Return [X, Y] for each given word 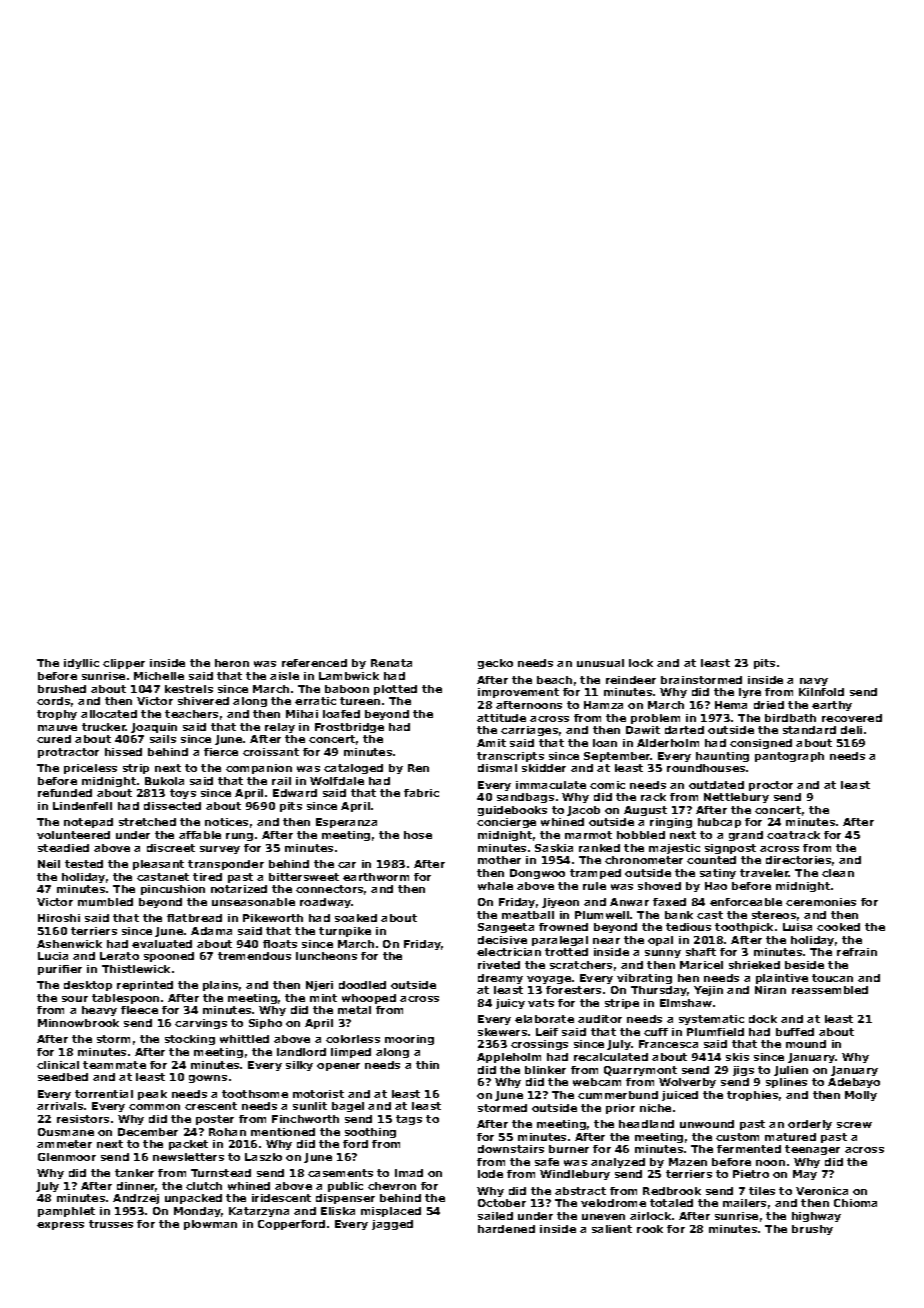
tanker [134, 1173]
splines [786, 1083]
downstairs [511, 1149]
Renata [391, 663]
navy [814, 682]
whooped [369, 999]
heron [232, 663]
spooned [169, 957]
